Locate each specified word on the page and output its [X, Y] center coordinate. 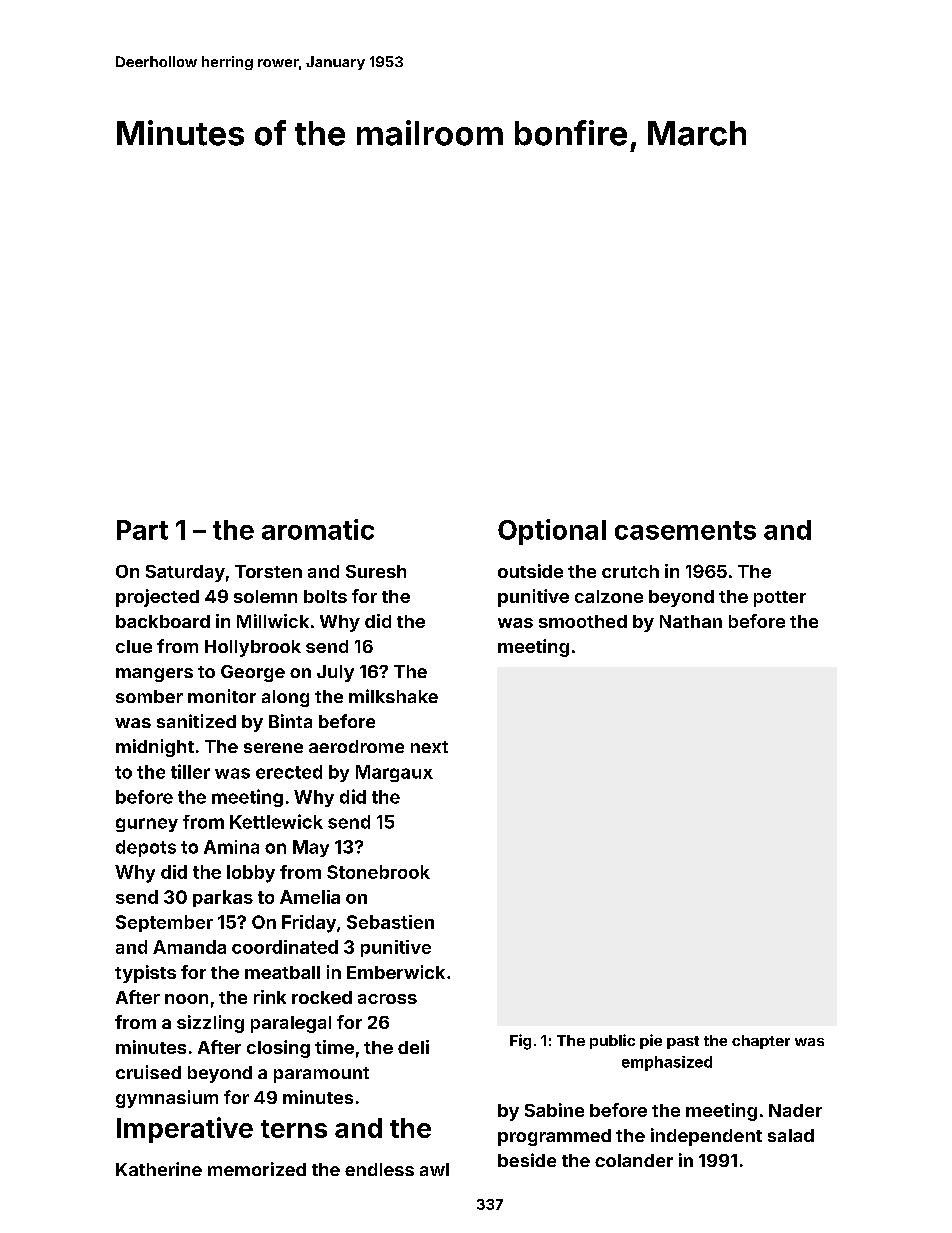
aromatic [318, 529]
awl [434, 1169]
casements [685, 530]
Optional [552, 532]
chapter [761, 1042]
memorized [257, 1169]
